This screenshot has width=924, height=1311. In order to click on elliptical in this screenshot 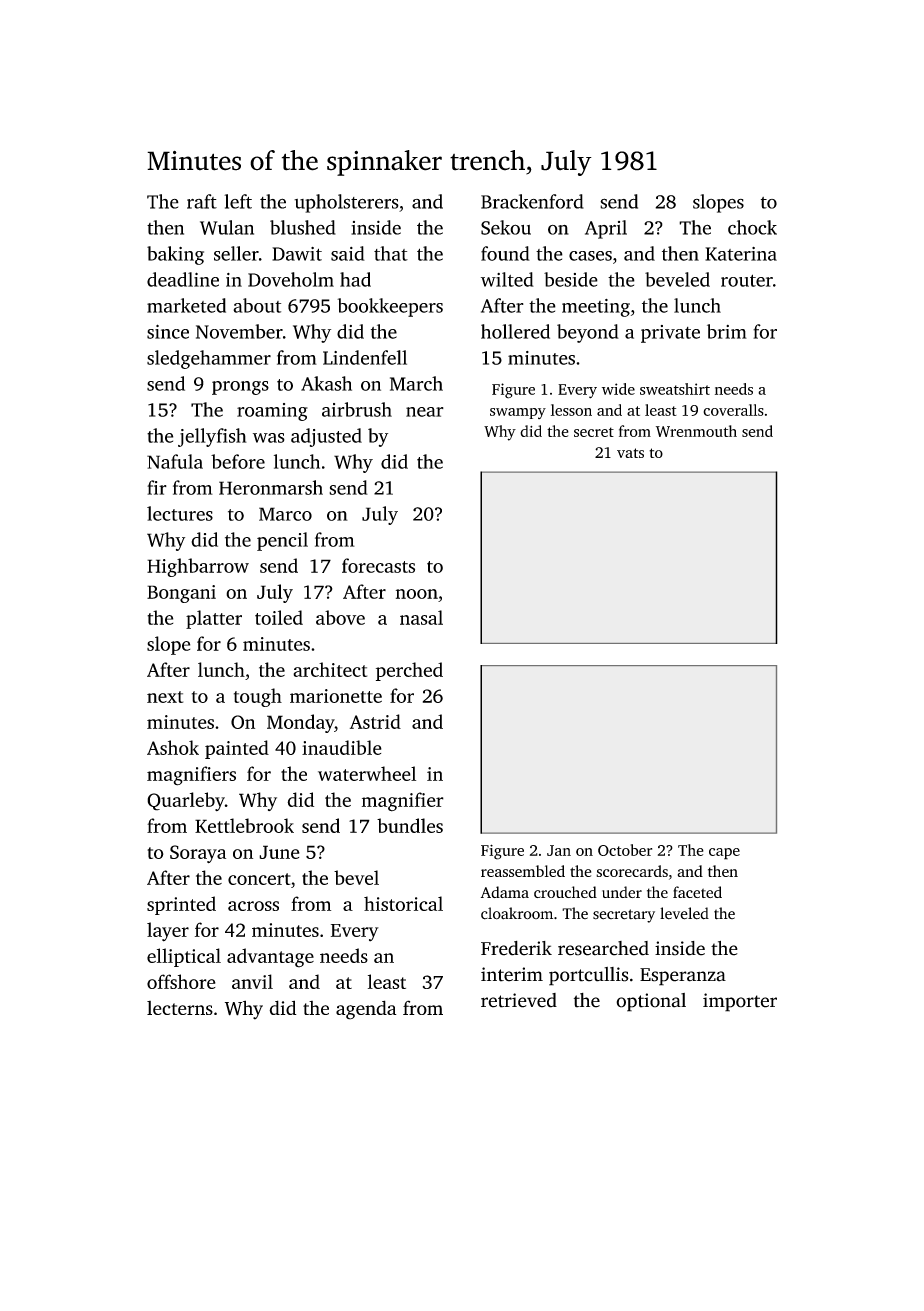, I will do `click(184, 957)`.
